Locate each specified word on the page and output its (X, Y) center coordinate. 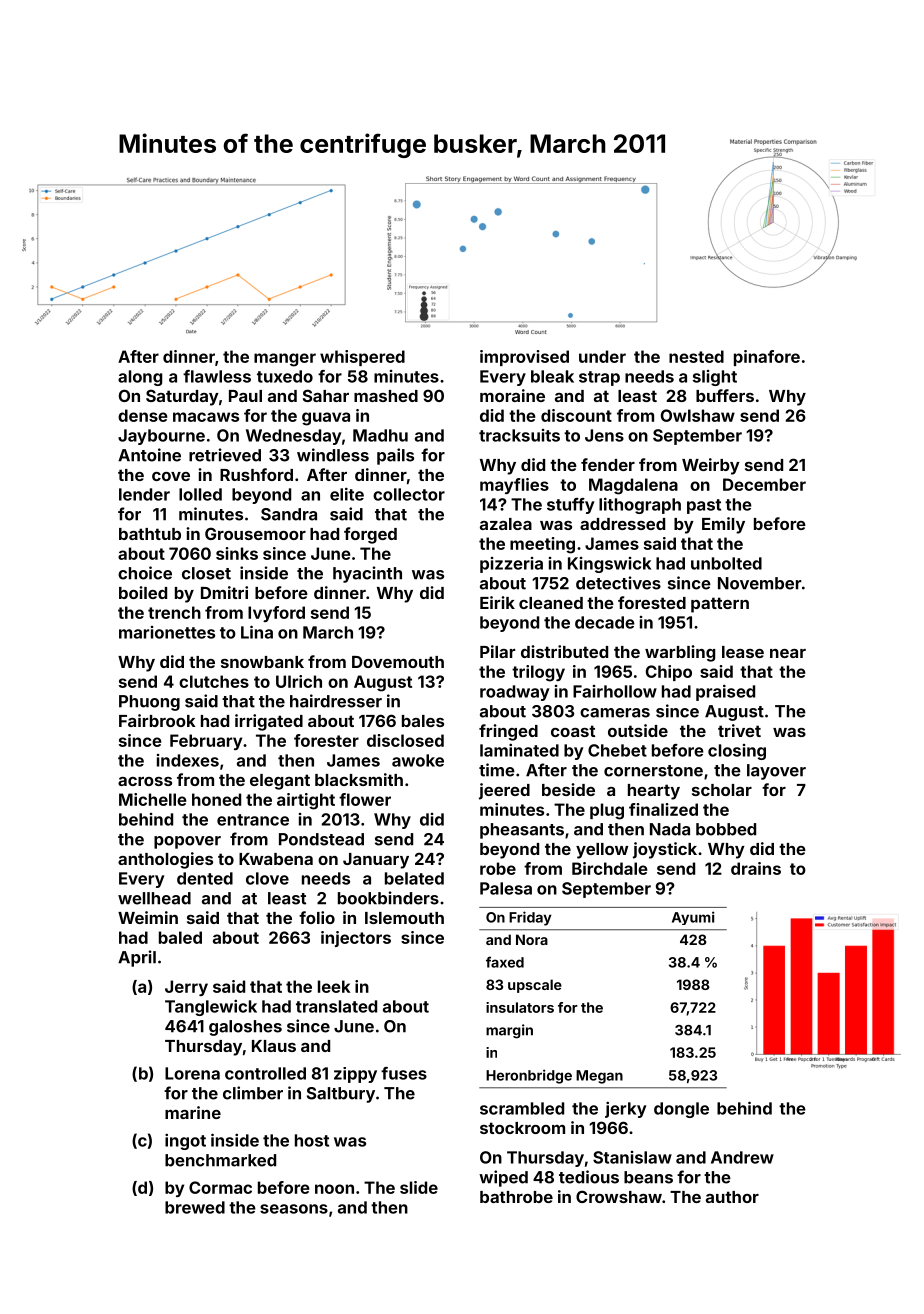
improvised (524, 358)
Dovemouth (398, 662)
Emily (723, 525)
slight (715, 378)
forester (326, 740)
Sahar (326, 395)
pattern (720, 605)
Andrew (742, 1157)
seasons (294, 1209)
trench (174, 612)
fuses (404, 1073)
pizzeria (511, 565)
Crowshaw (619, 1196)
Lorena (192, 1073)
